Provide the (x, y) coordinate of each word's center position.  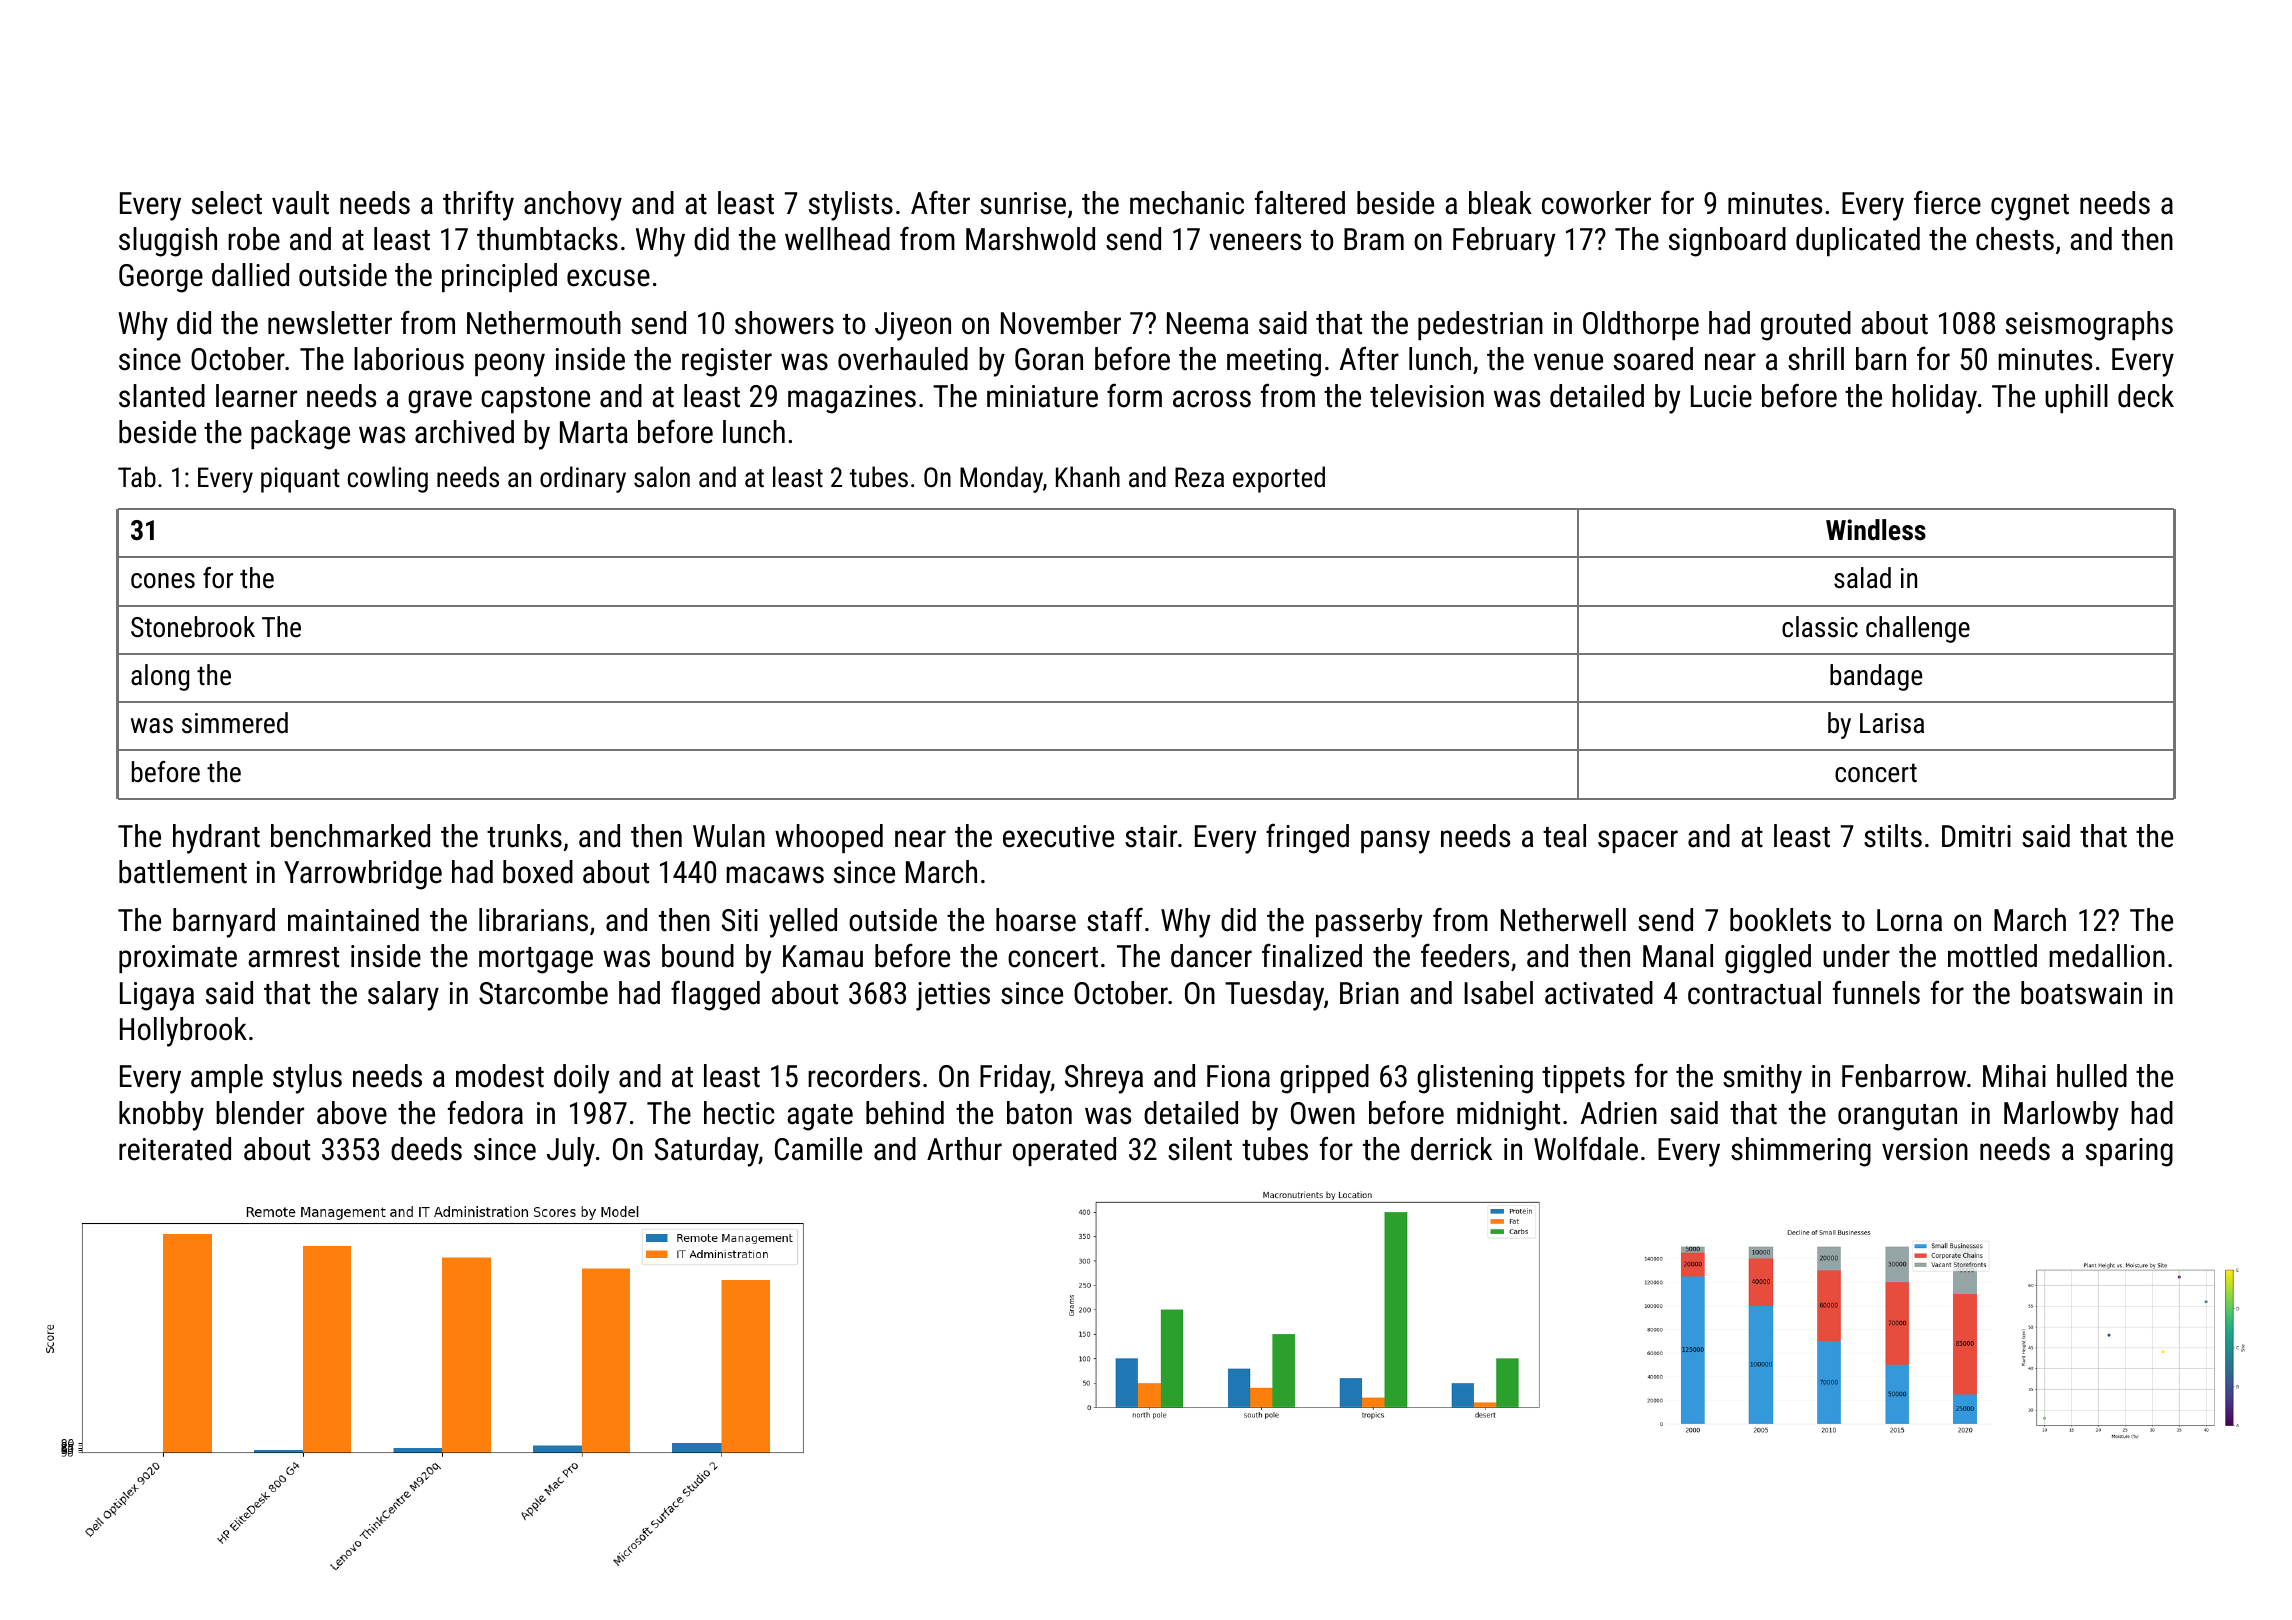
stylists (851, 206)
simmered (235, 723)
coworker (1596, 203)
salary (403, 996)
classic (1820, 627)
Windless (1876, 530)
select (227, 203)
